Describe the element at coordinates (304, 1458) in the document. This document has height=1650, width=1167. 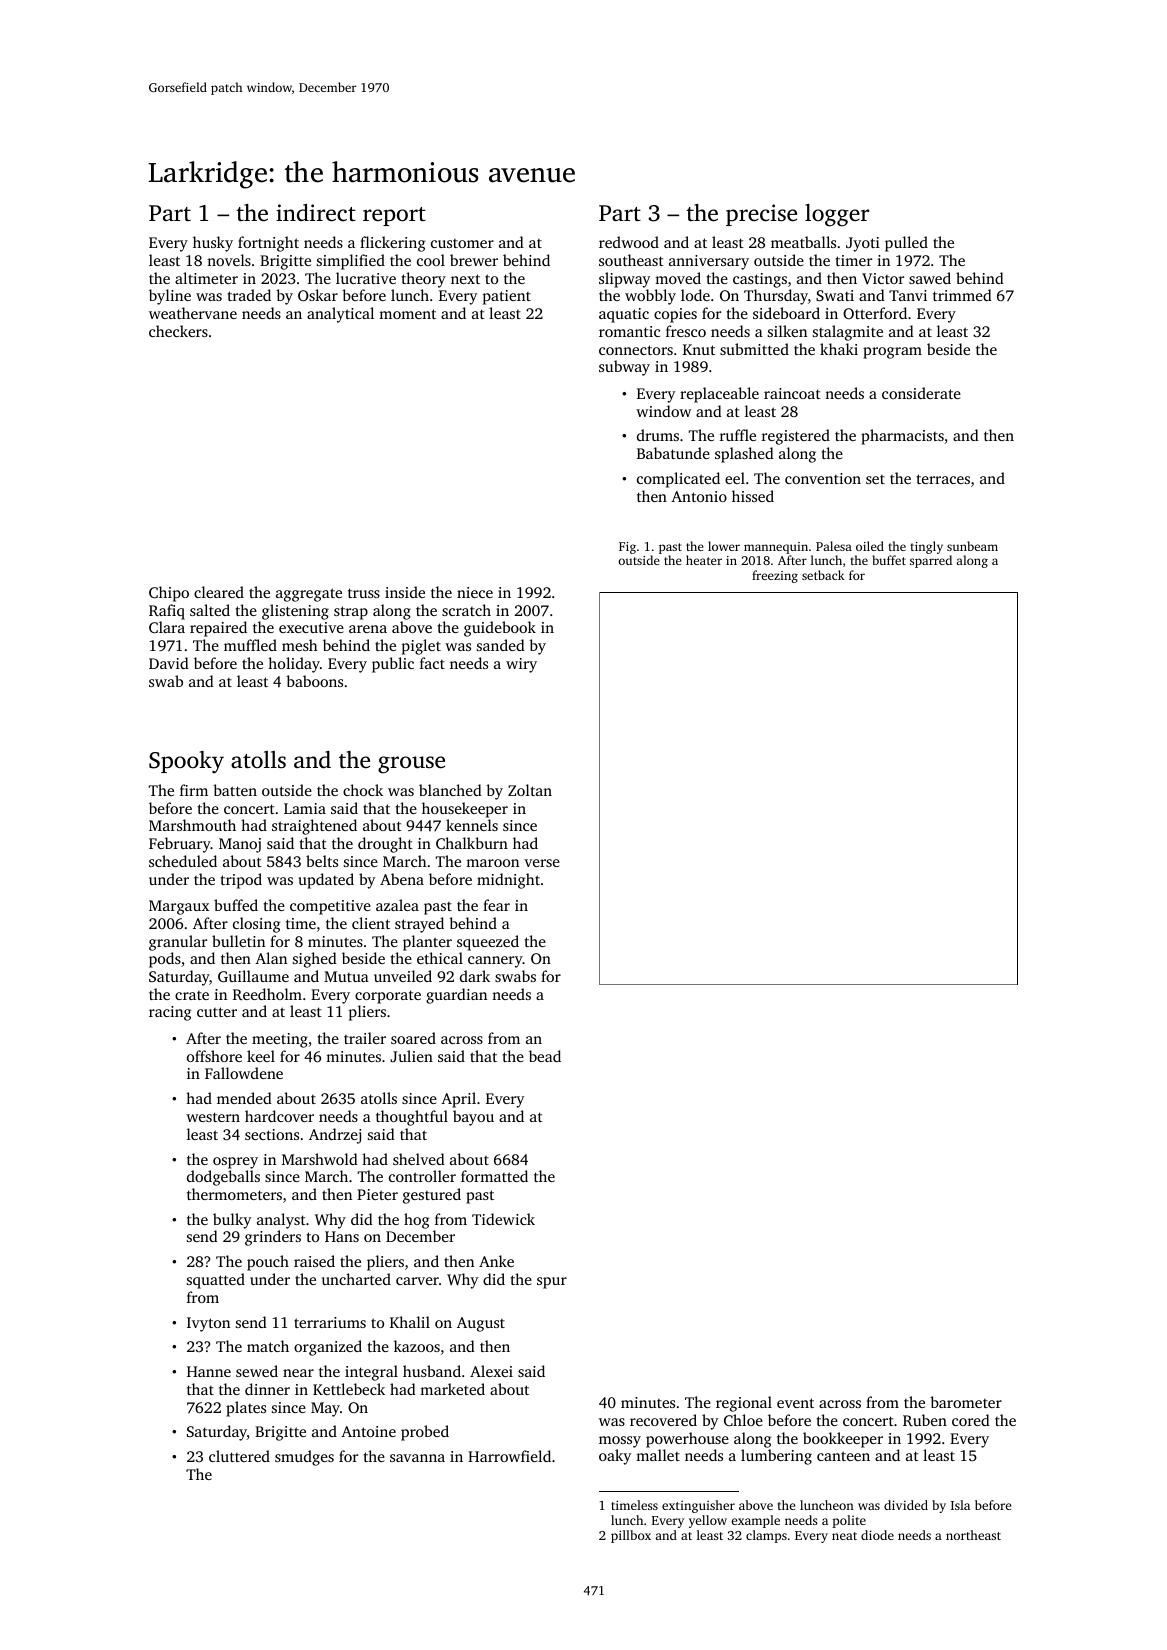
I see `smudges` at that location.
